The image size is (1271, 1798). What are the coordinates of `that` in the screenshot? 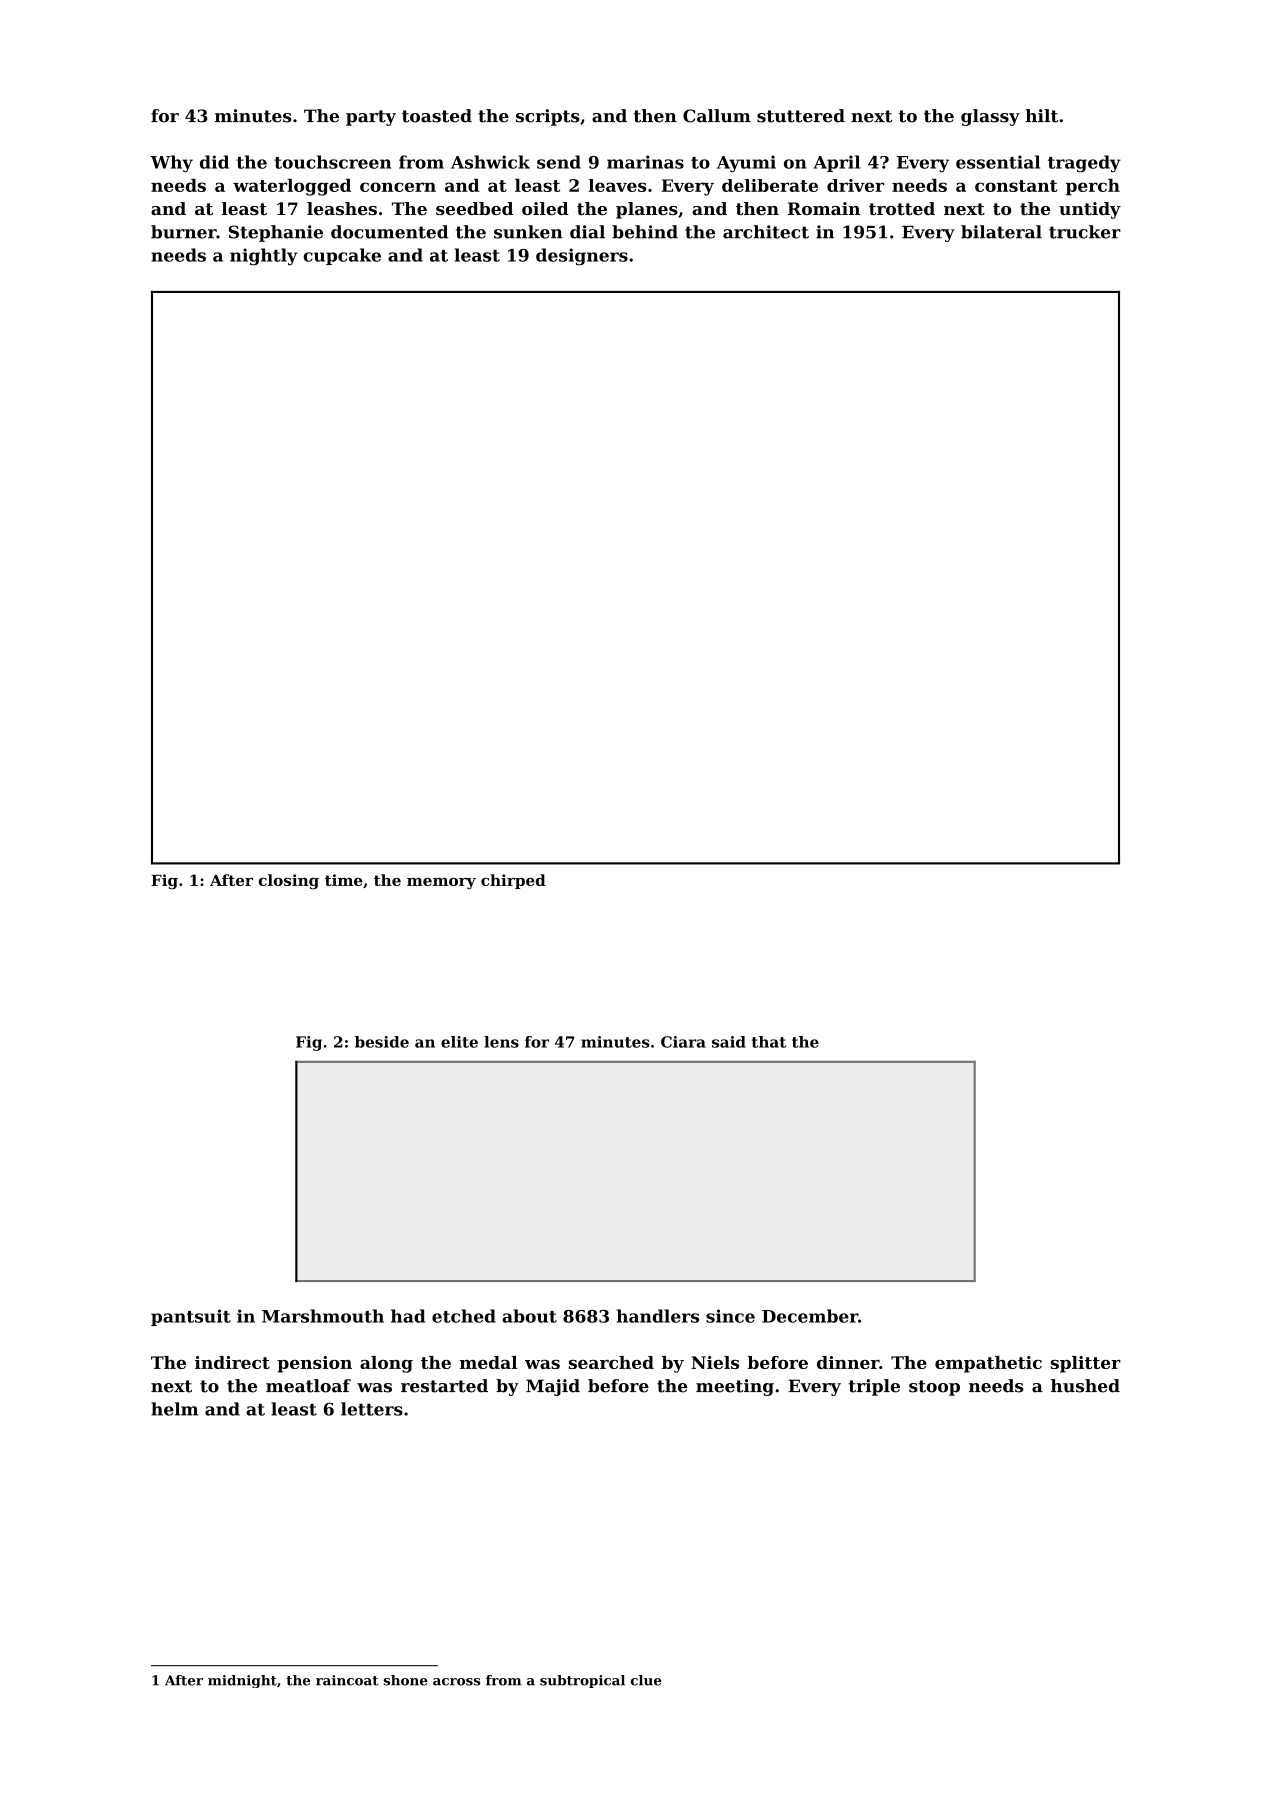 It's located at (769, 1042).
